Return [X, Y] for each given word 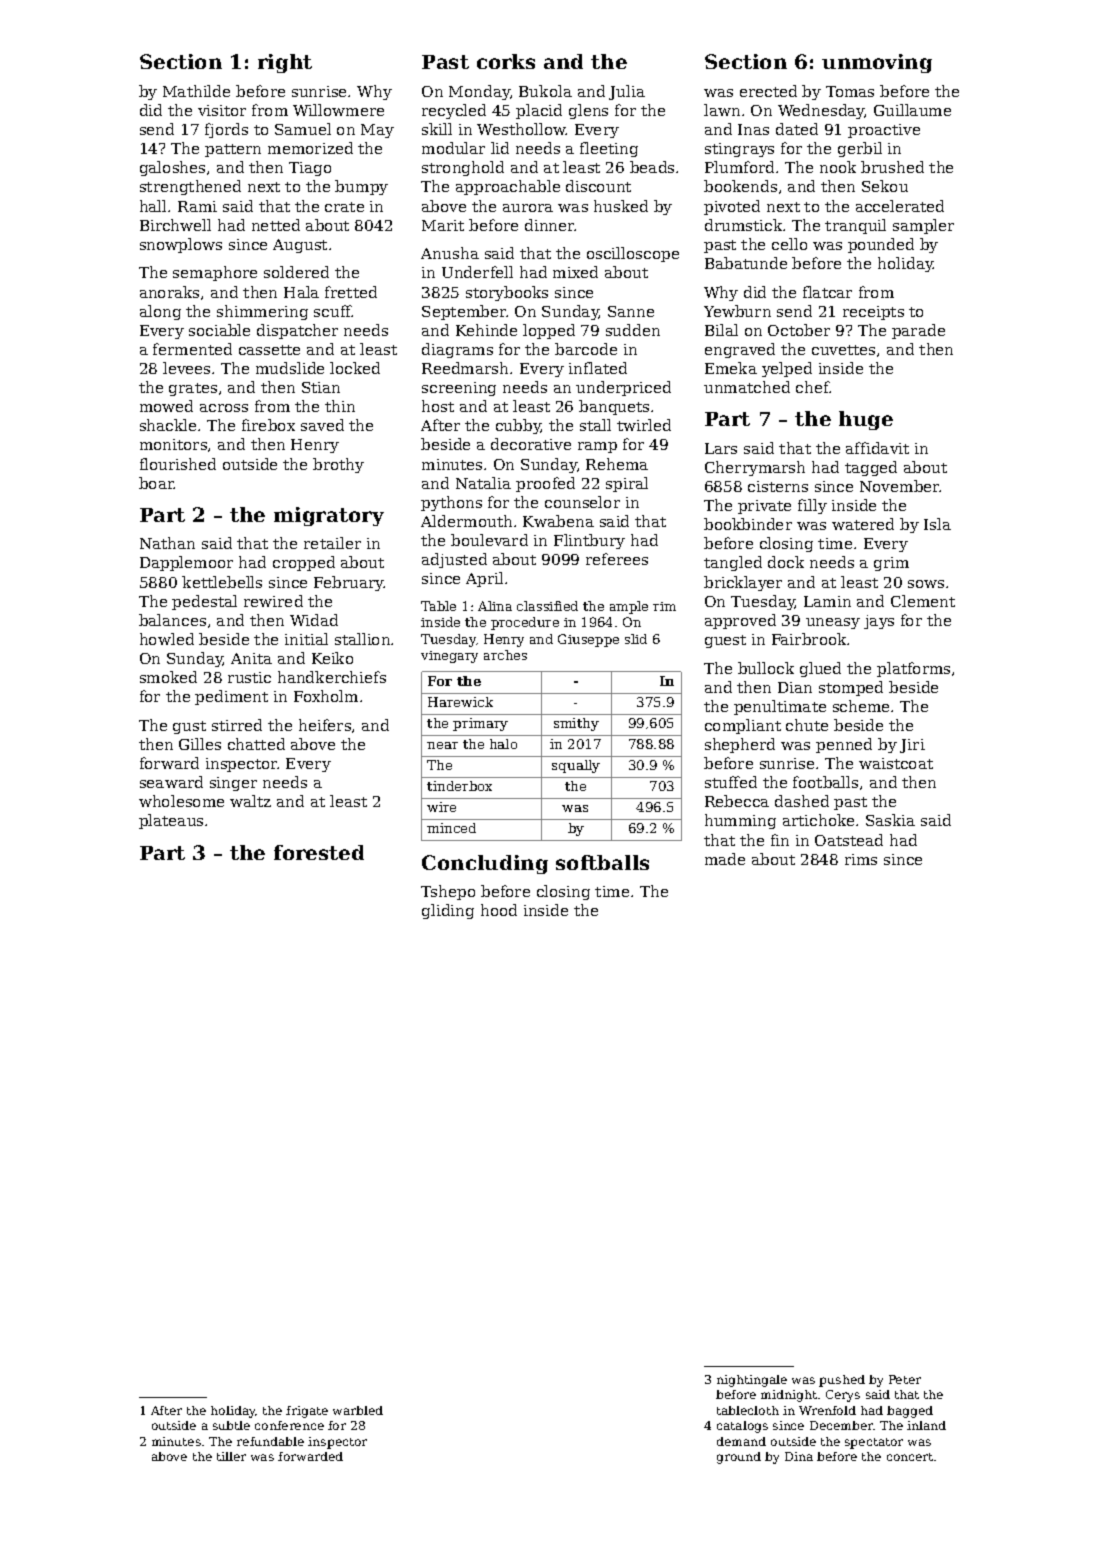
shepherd [740, 745]
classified [547, 606]
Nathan [167, 543]
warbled [358, 1410]
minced [451, 828]
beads [652, 167]
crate [344, 207]
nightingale [752, 1381]
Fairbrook [810, 639]
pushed [842, 1381]
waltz [250, 801]
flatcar [827, 292]
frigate [307, 1412]
